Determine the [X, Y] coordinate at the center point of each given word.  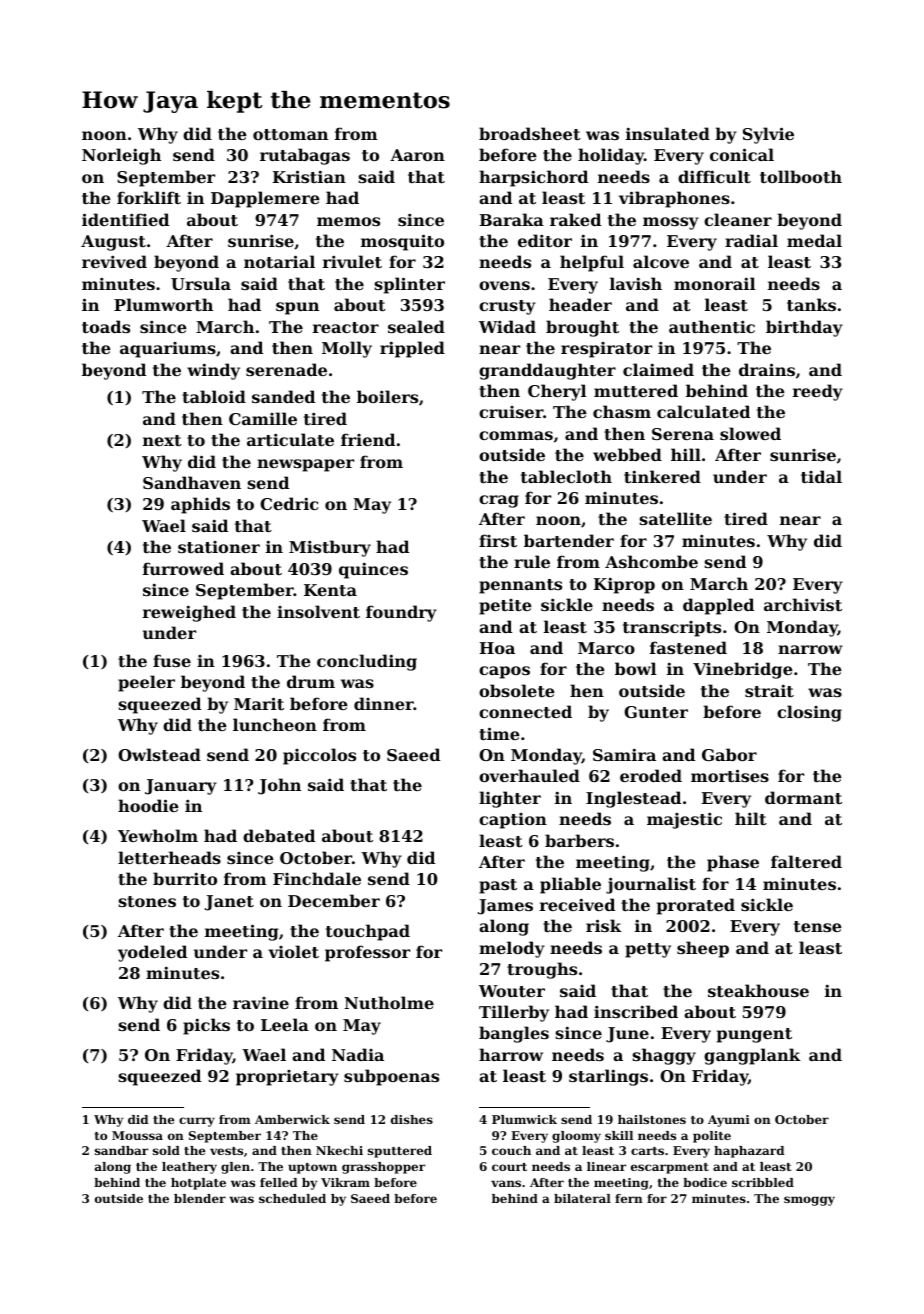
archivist [803, 604]
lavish [636, 283]
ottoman [290, 134]
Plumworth [163, 304]
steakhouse [758, 990]
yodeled [152, 953]
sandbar [121, 1150]
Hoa [497, 648]
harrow [511, 1054]
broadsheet [530, 133]
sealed [416, 326]
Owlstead [159, 754]
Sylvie [768, 135]
